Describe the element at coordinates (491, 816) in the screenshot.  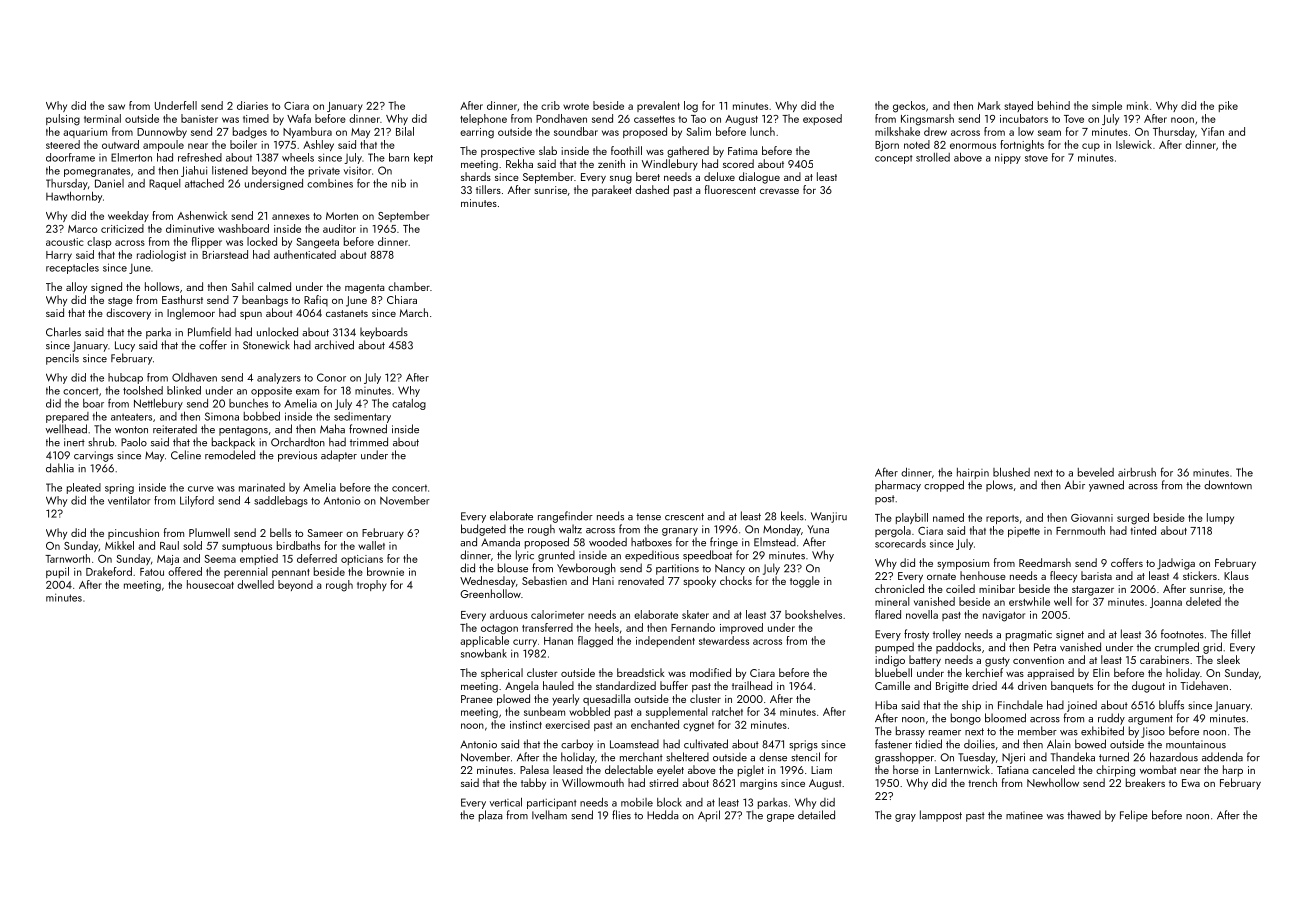
I see `plaza` at that location.
